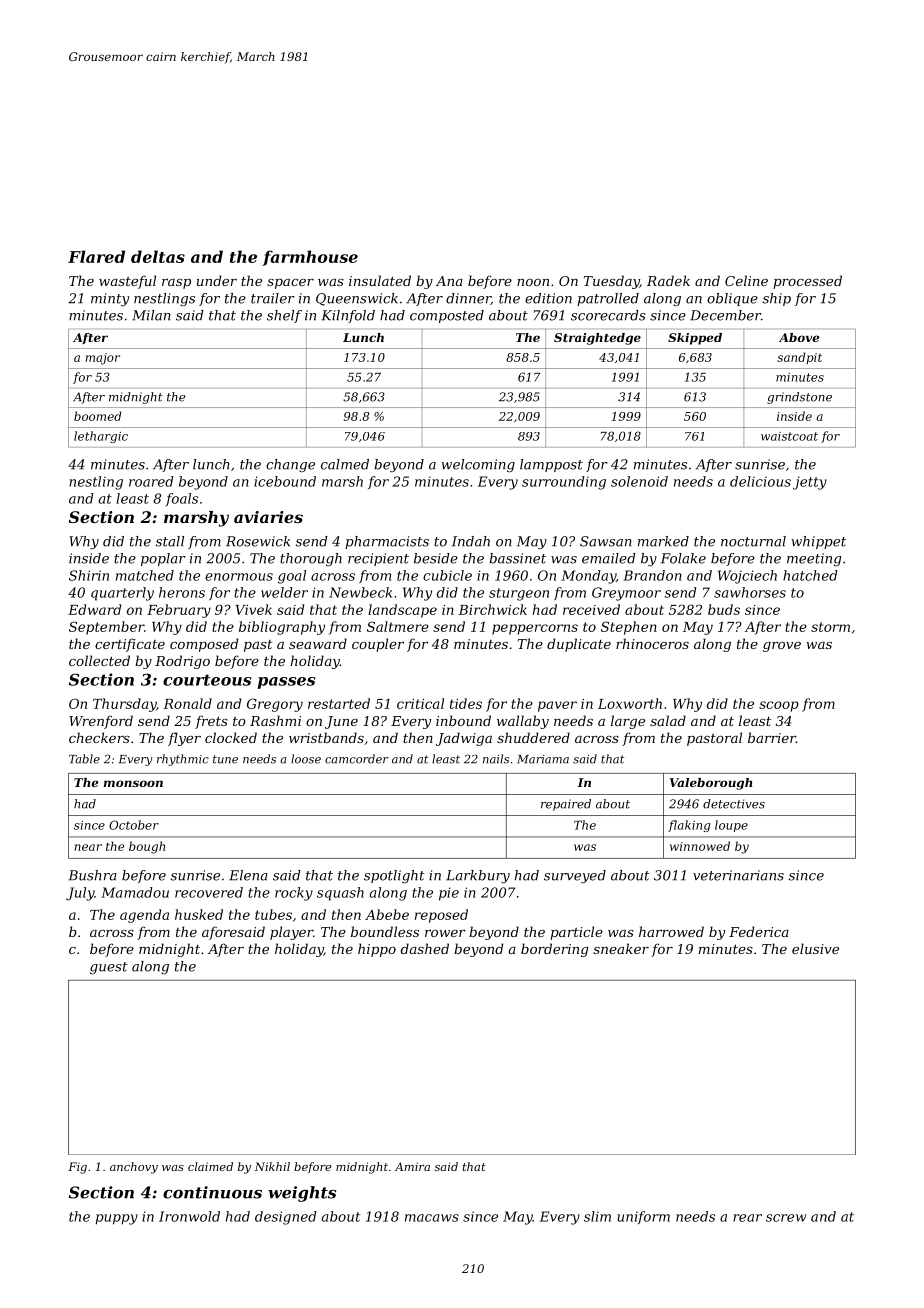  Describe the element at coordinates (412, 1166) in the screenshot. I see `Amira` at that location.
